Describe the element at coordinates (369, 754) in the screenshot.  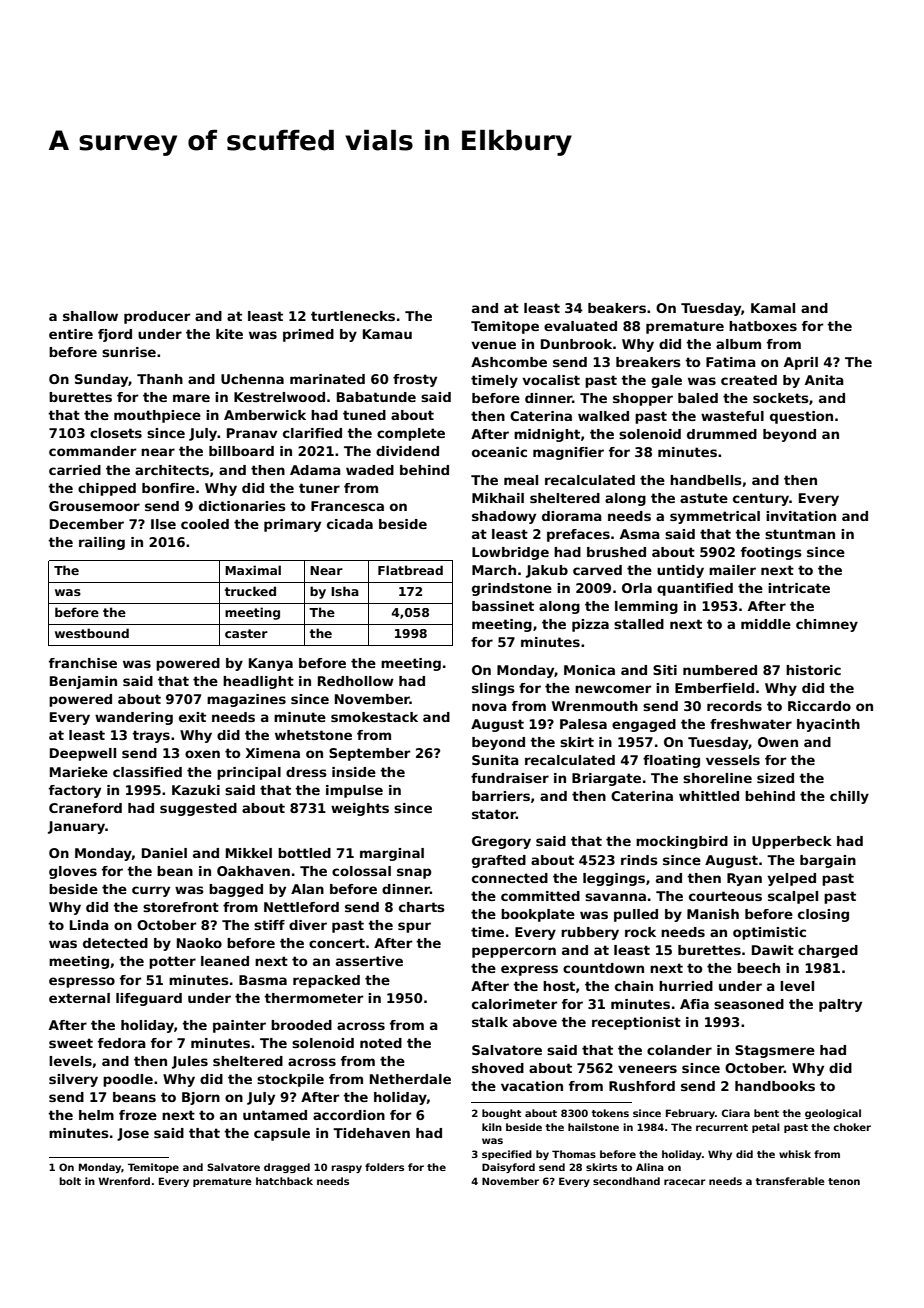
I see `September` at that location.
